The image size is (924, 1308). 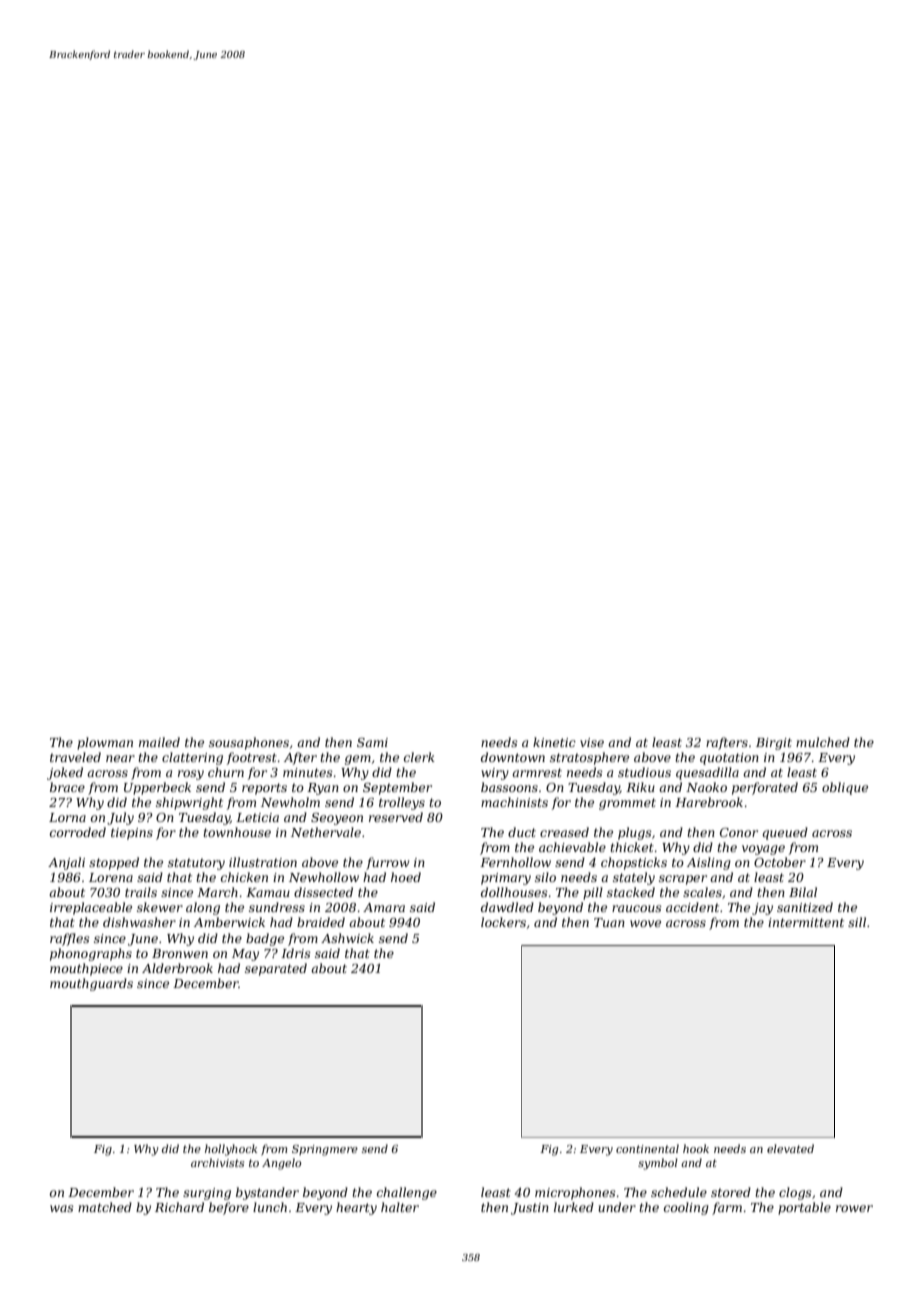 I want to click on archivists, so click(x=217, y=1162).
